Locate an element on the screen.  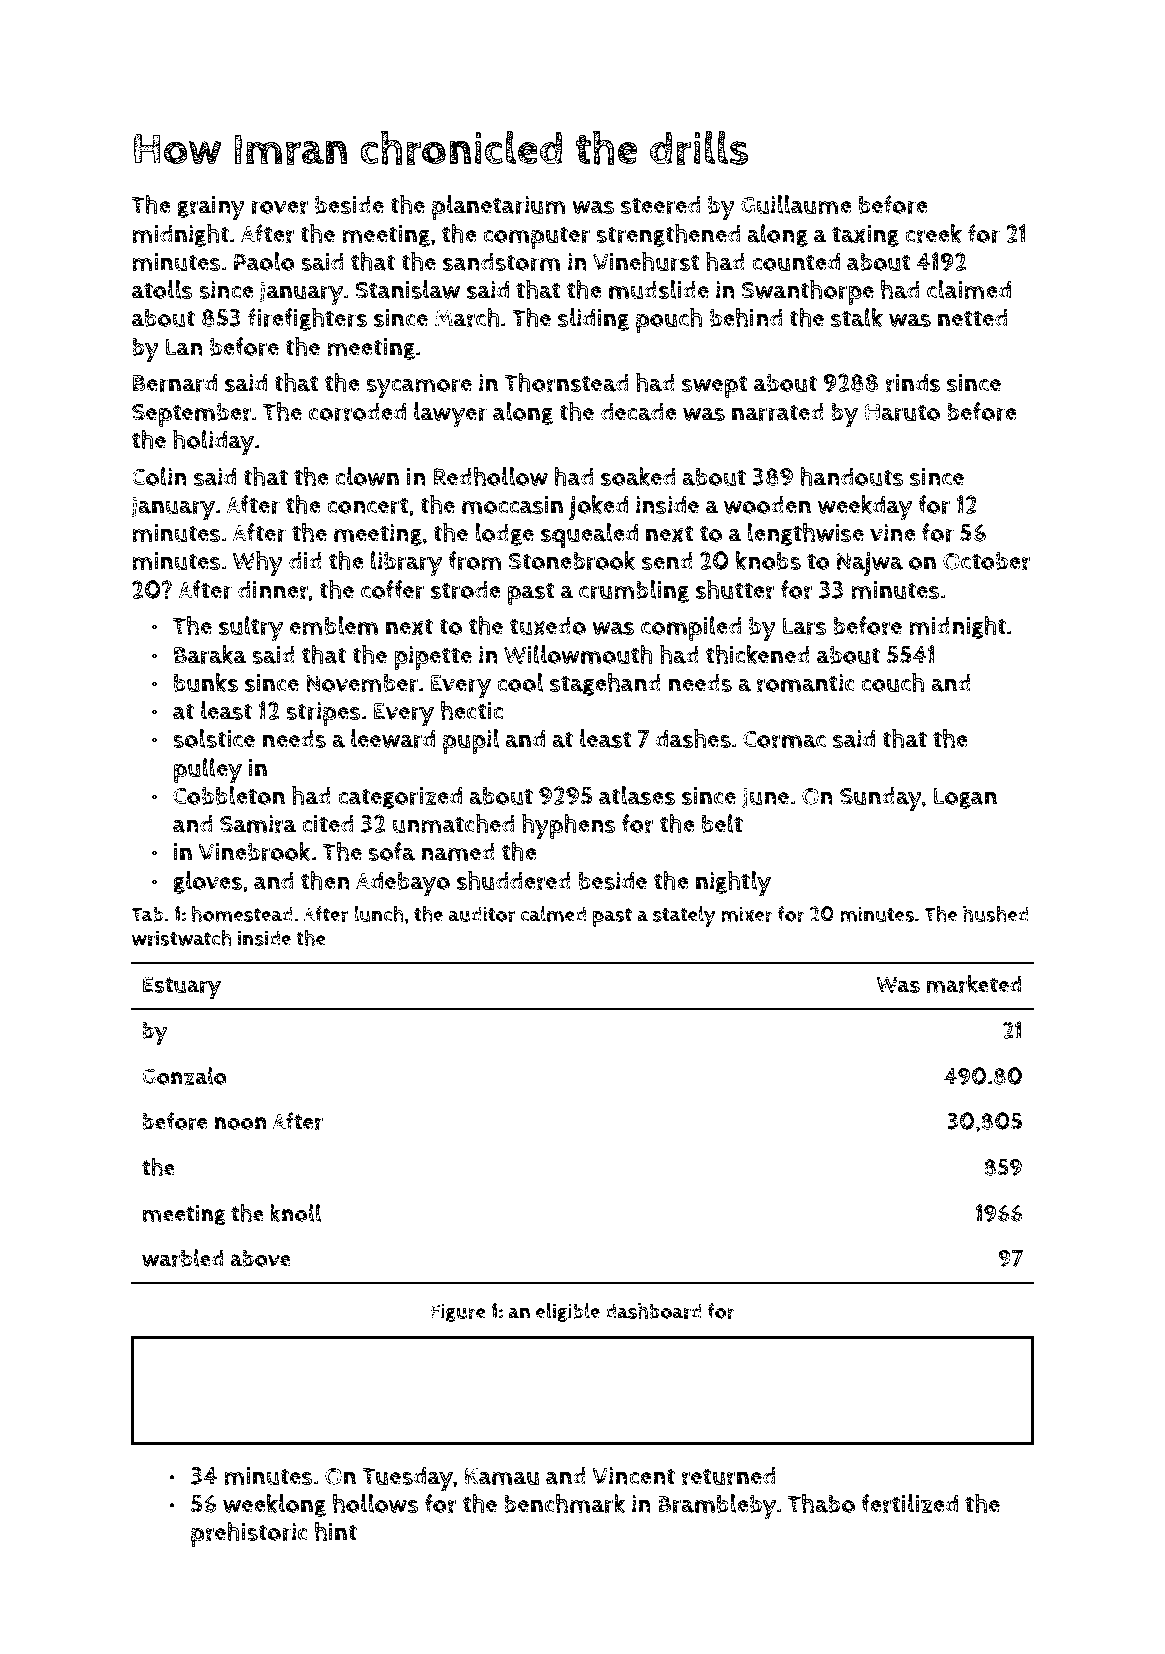
Swanthorpe is located at coordinates (808, 292).
